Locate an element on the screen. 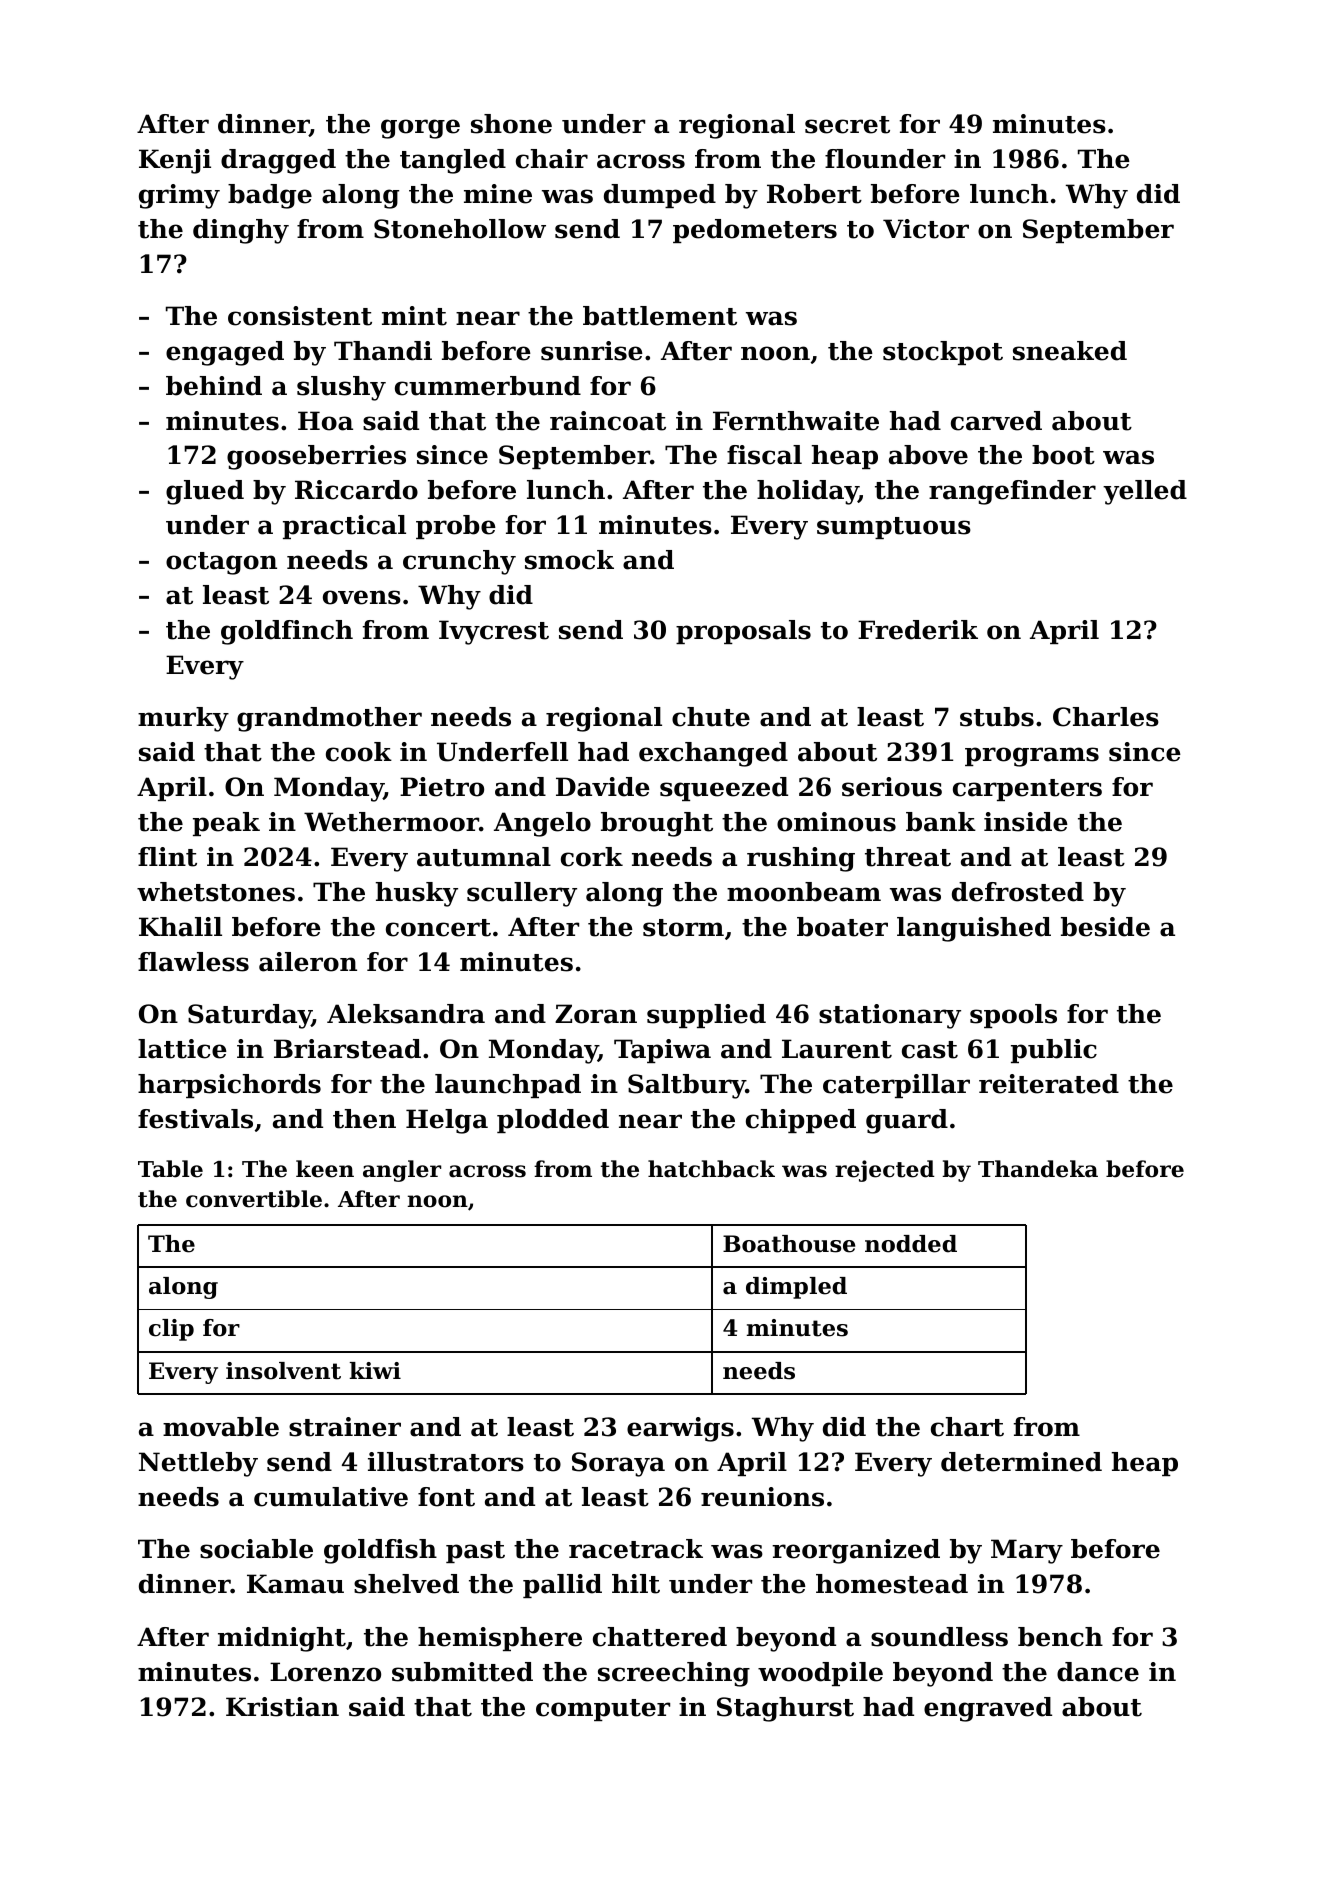  Thandeka is located at coordinates (1038, 1169).
